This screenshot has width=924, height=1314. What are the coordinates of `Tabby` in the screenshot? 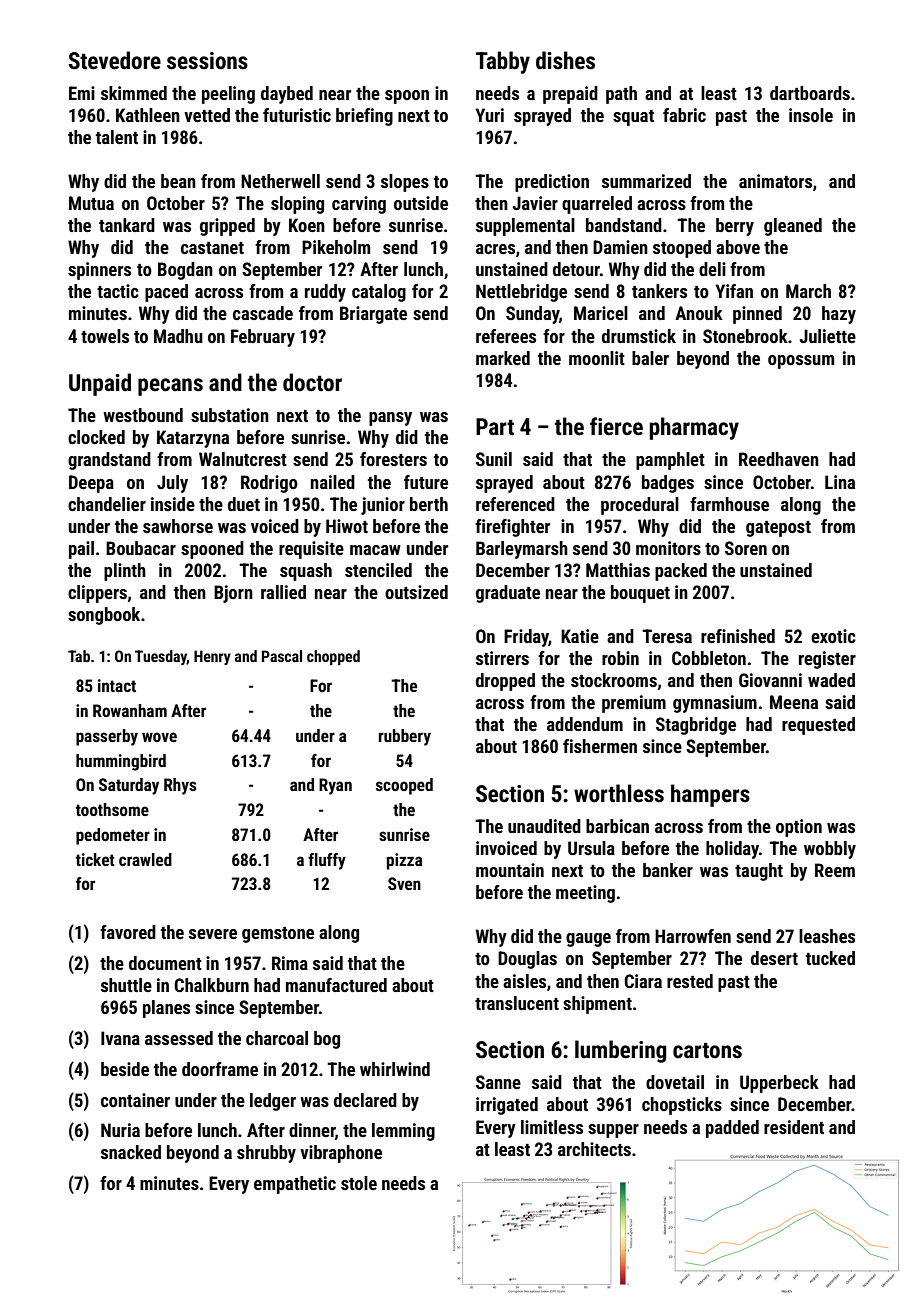 It's located at (503, 62).
